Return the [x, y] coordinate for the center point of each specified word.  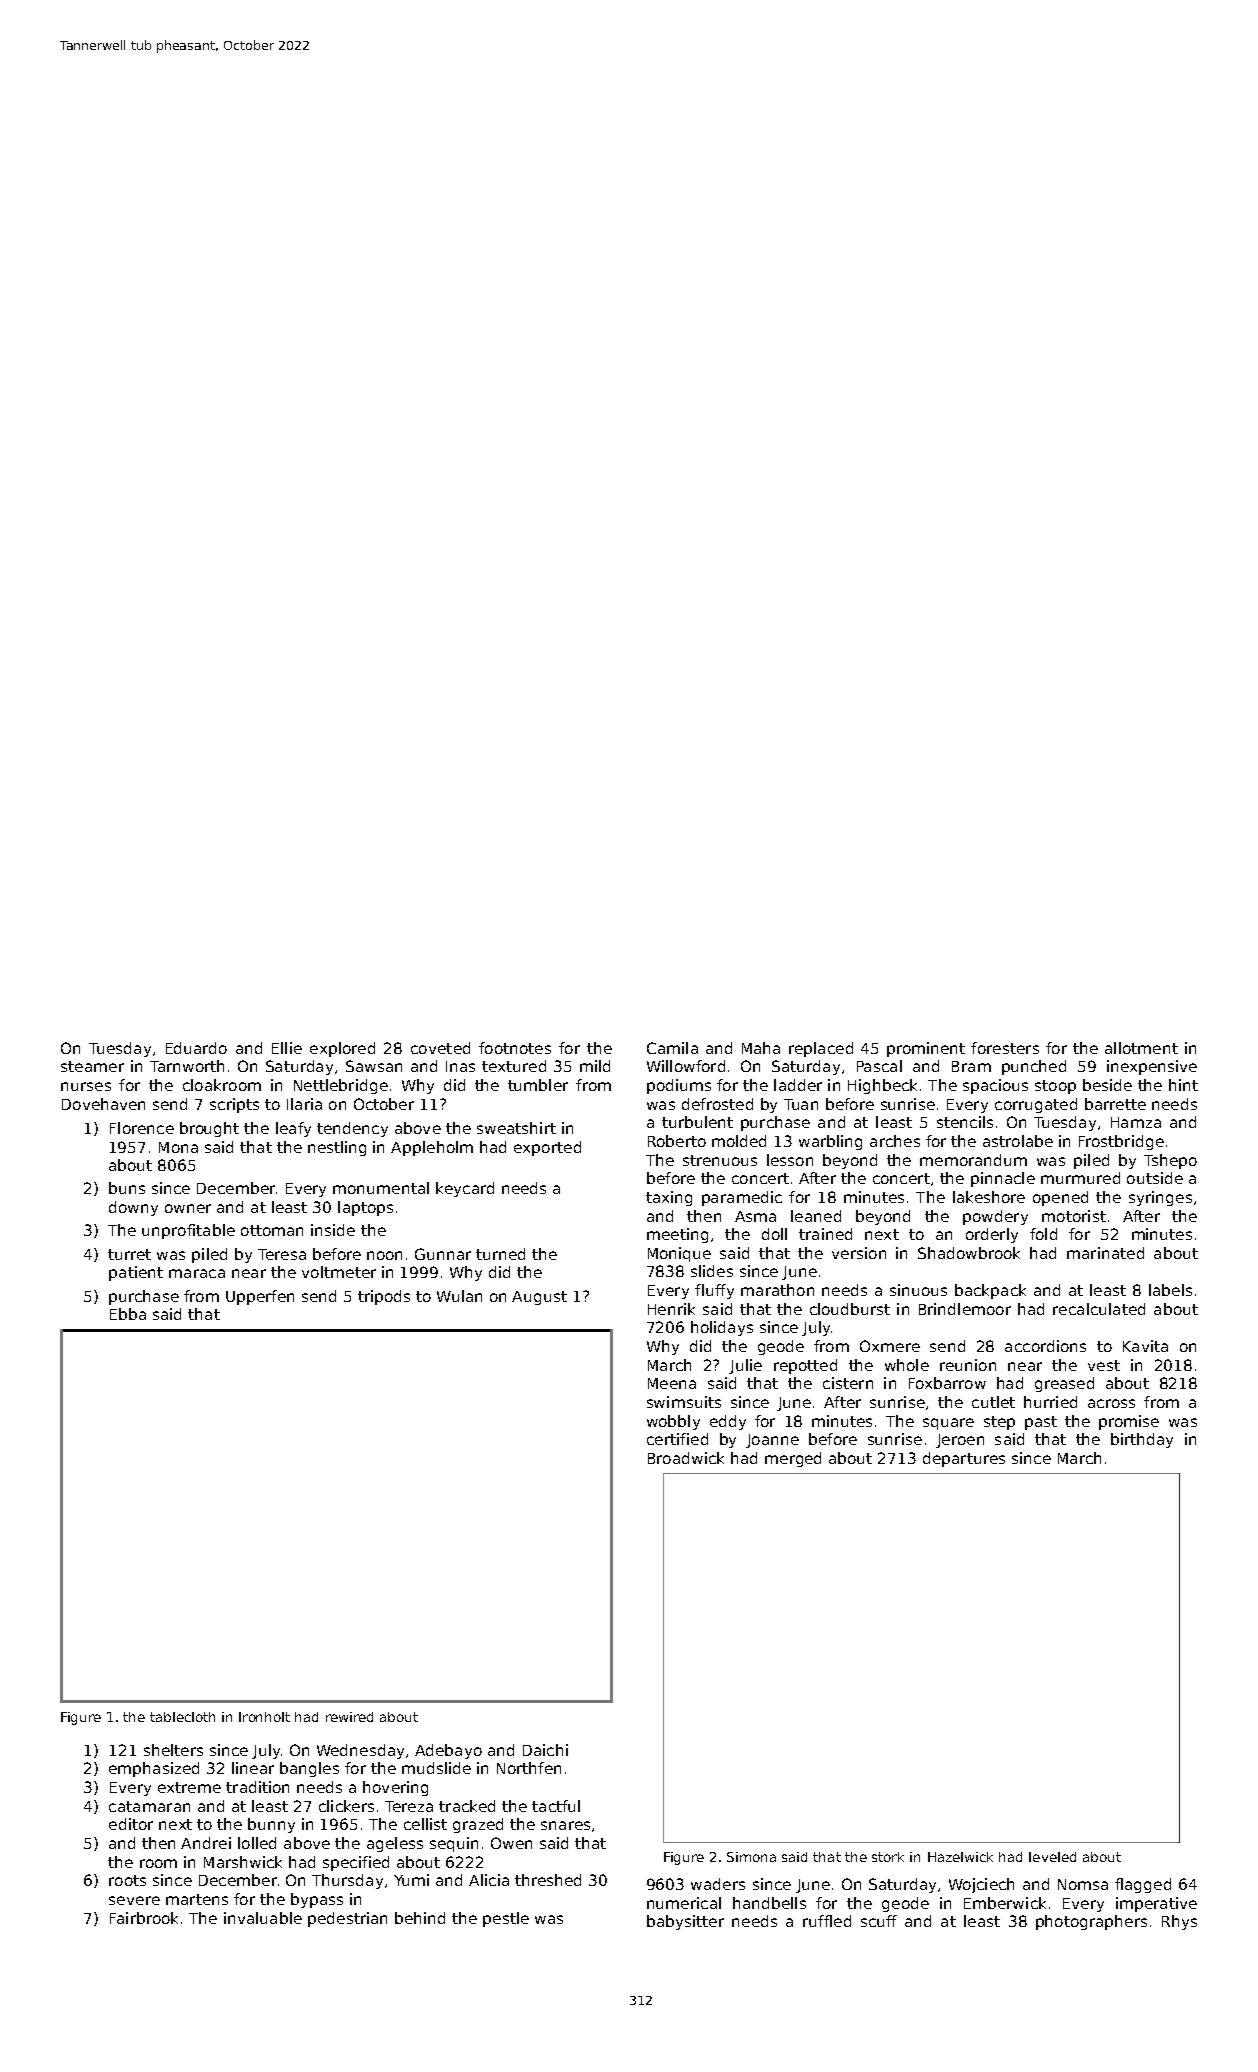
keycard [465, 1189]
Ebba [128, 1314]
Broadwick [686, 1458]
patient [136, 1273]
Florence [142, 1128]
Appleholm [432, 1148]
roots [127, 1880]
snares [565, 1825]
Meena [672, 1383]
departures [964, 1459]
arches [895, 1141]
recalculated [1099, 1309]
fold [1043, 1234]
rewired [349, 1717]
